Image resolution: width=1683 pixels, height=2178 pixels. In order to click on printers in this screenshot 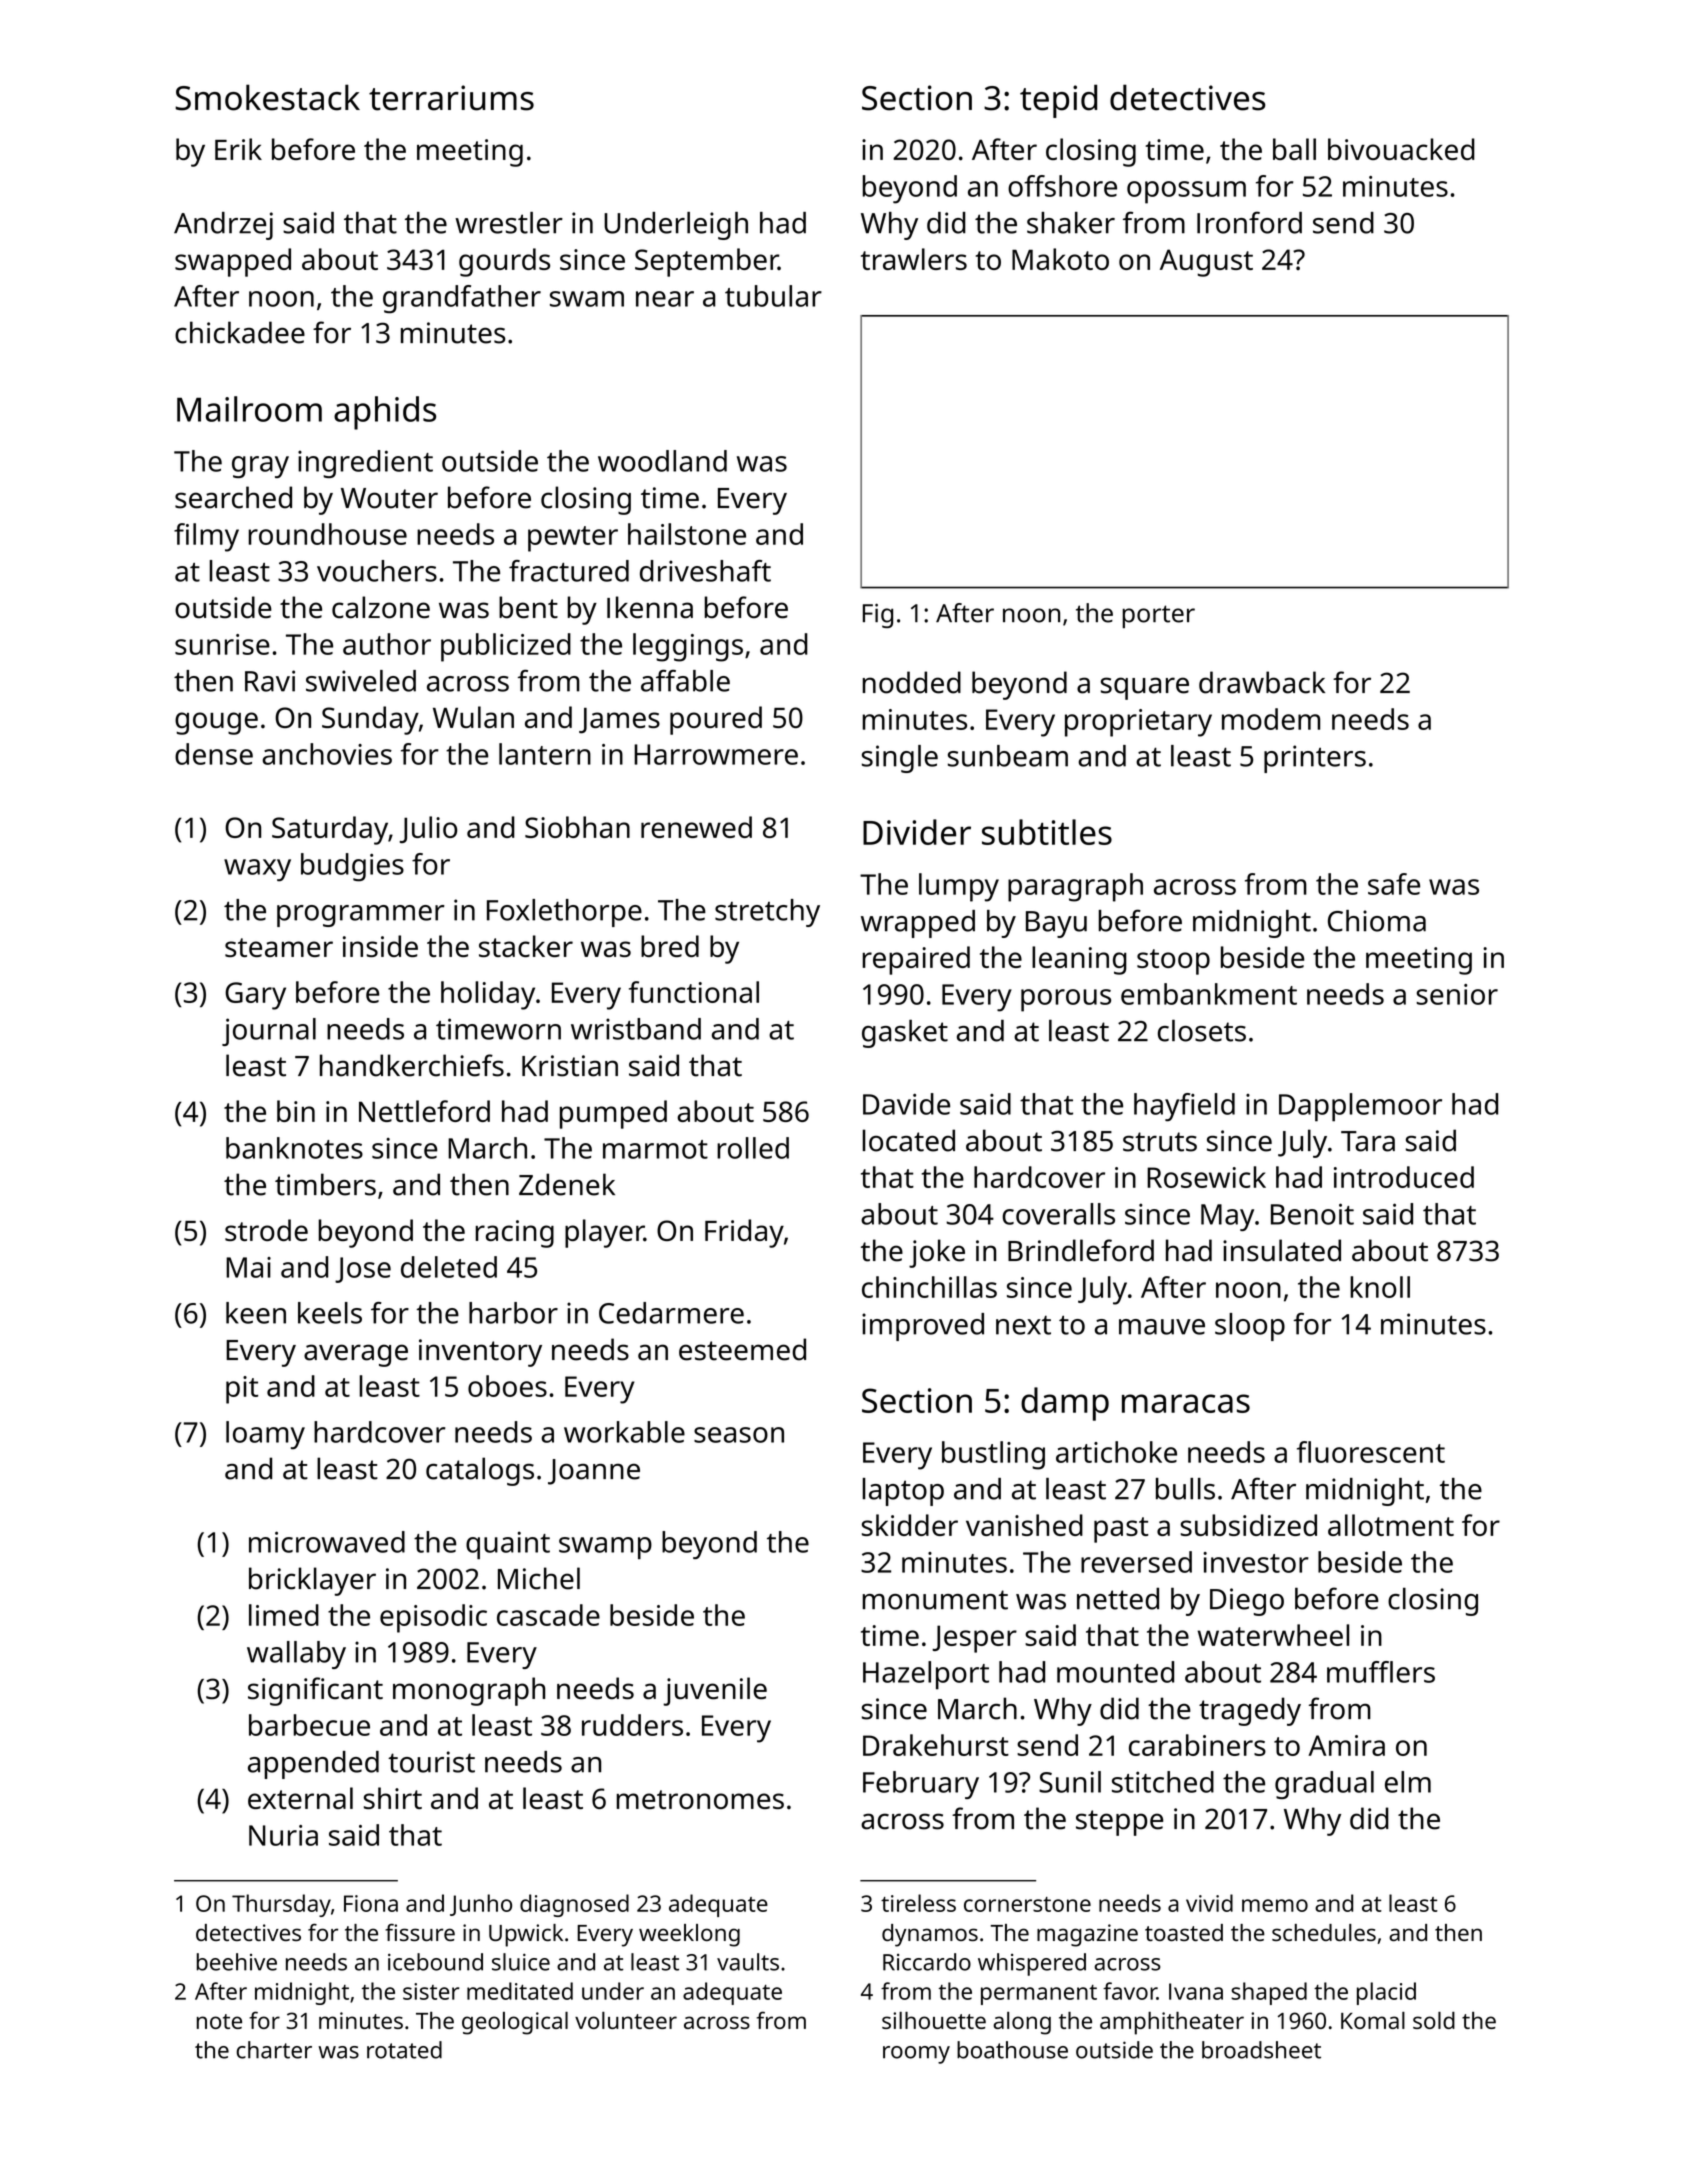, I will do `click(1315, 759)`.
